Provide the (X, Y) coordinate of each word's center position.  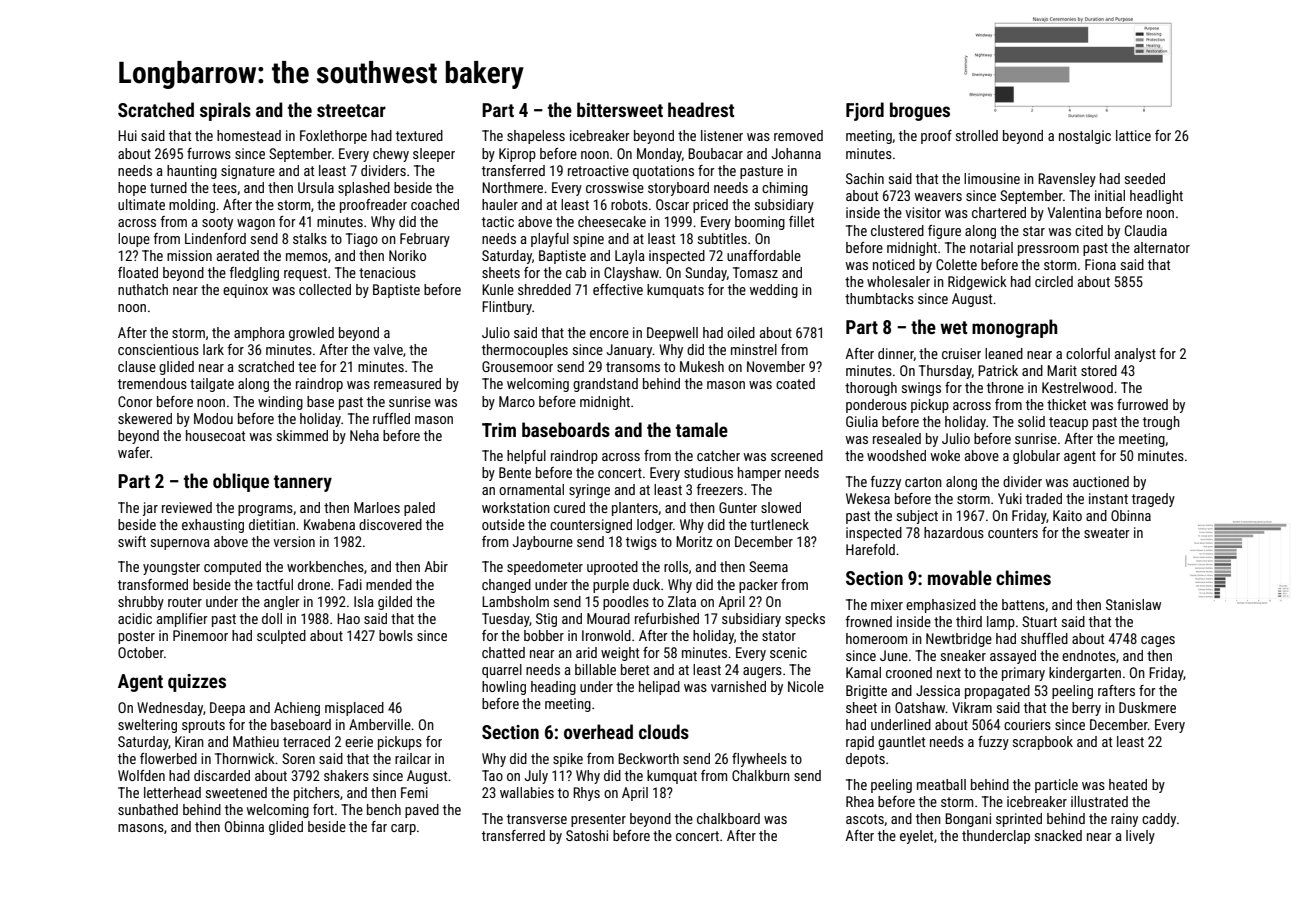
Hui (127, 135)
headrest (701, 109)
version (294, 541)
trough (1161, 423)
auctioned (1101, 481)
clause (137, 366)
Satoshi (587, 835)
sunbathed (148, 809)
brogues (920, 111)
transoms (633, 367)
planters (635, 509)
